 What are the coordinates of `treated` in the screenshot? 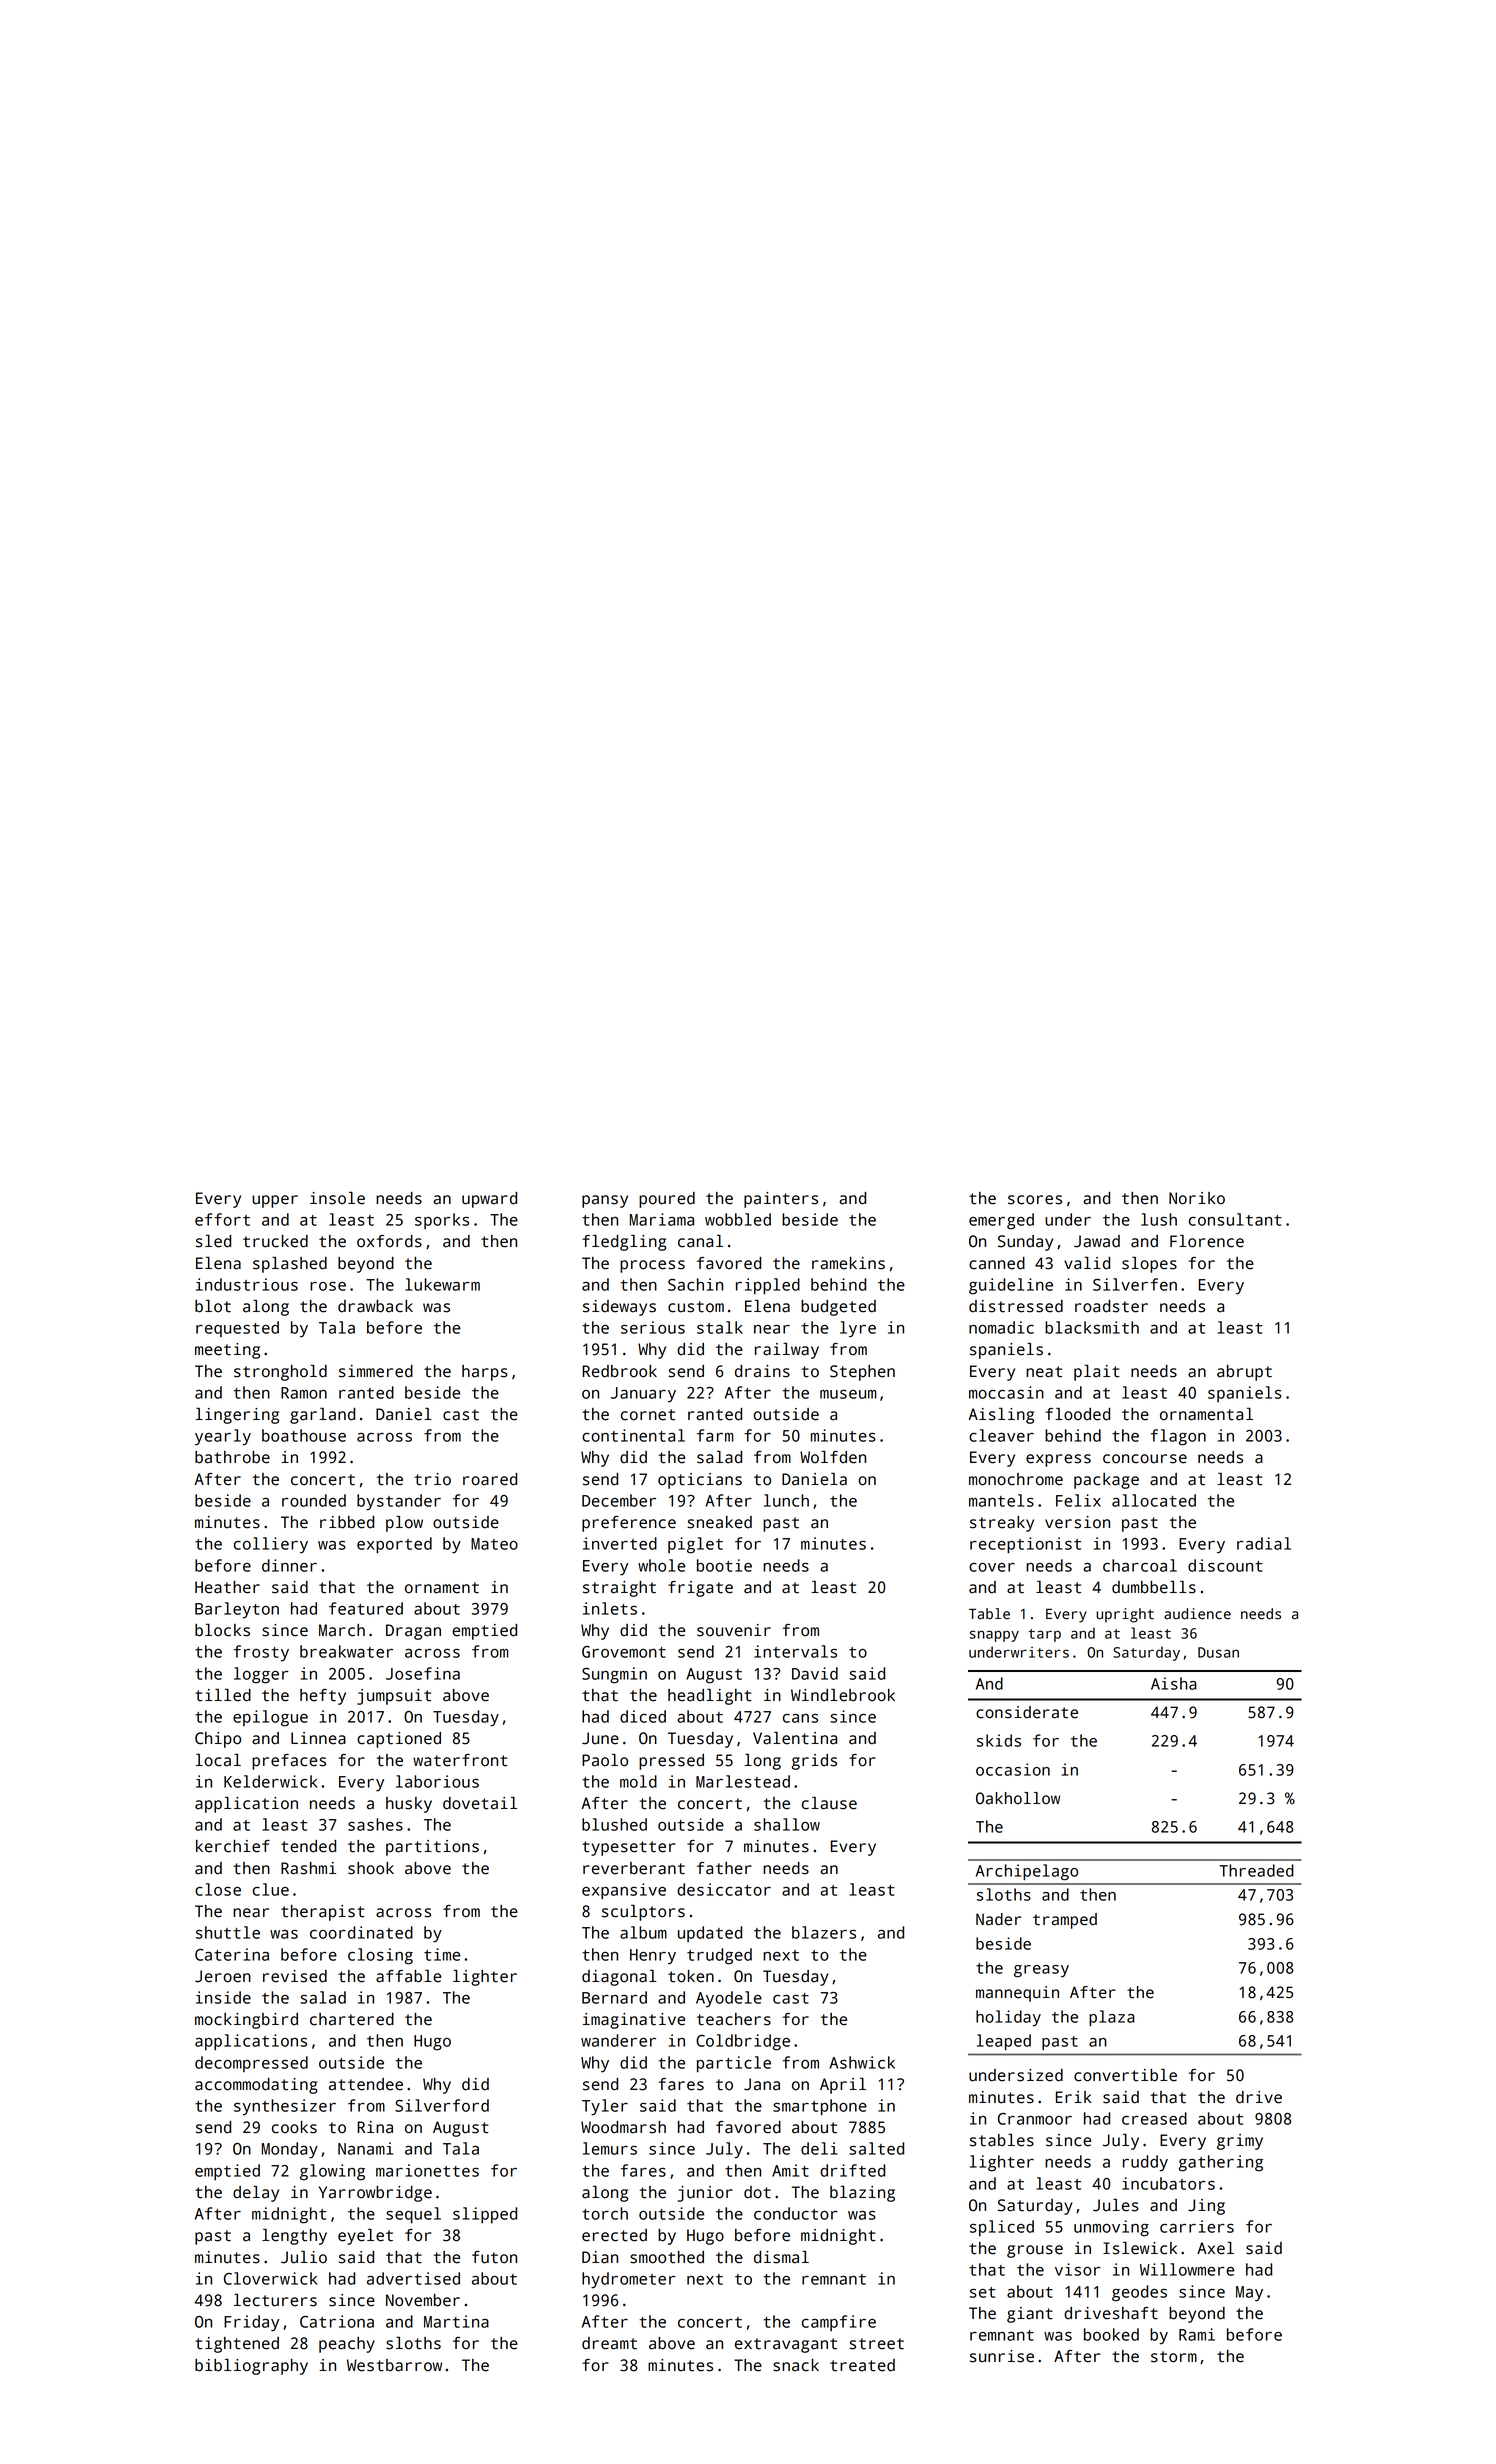 It's located at (862, 2365).
